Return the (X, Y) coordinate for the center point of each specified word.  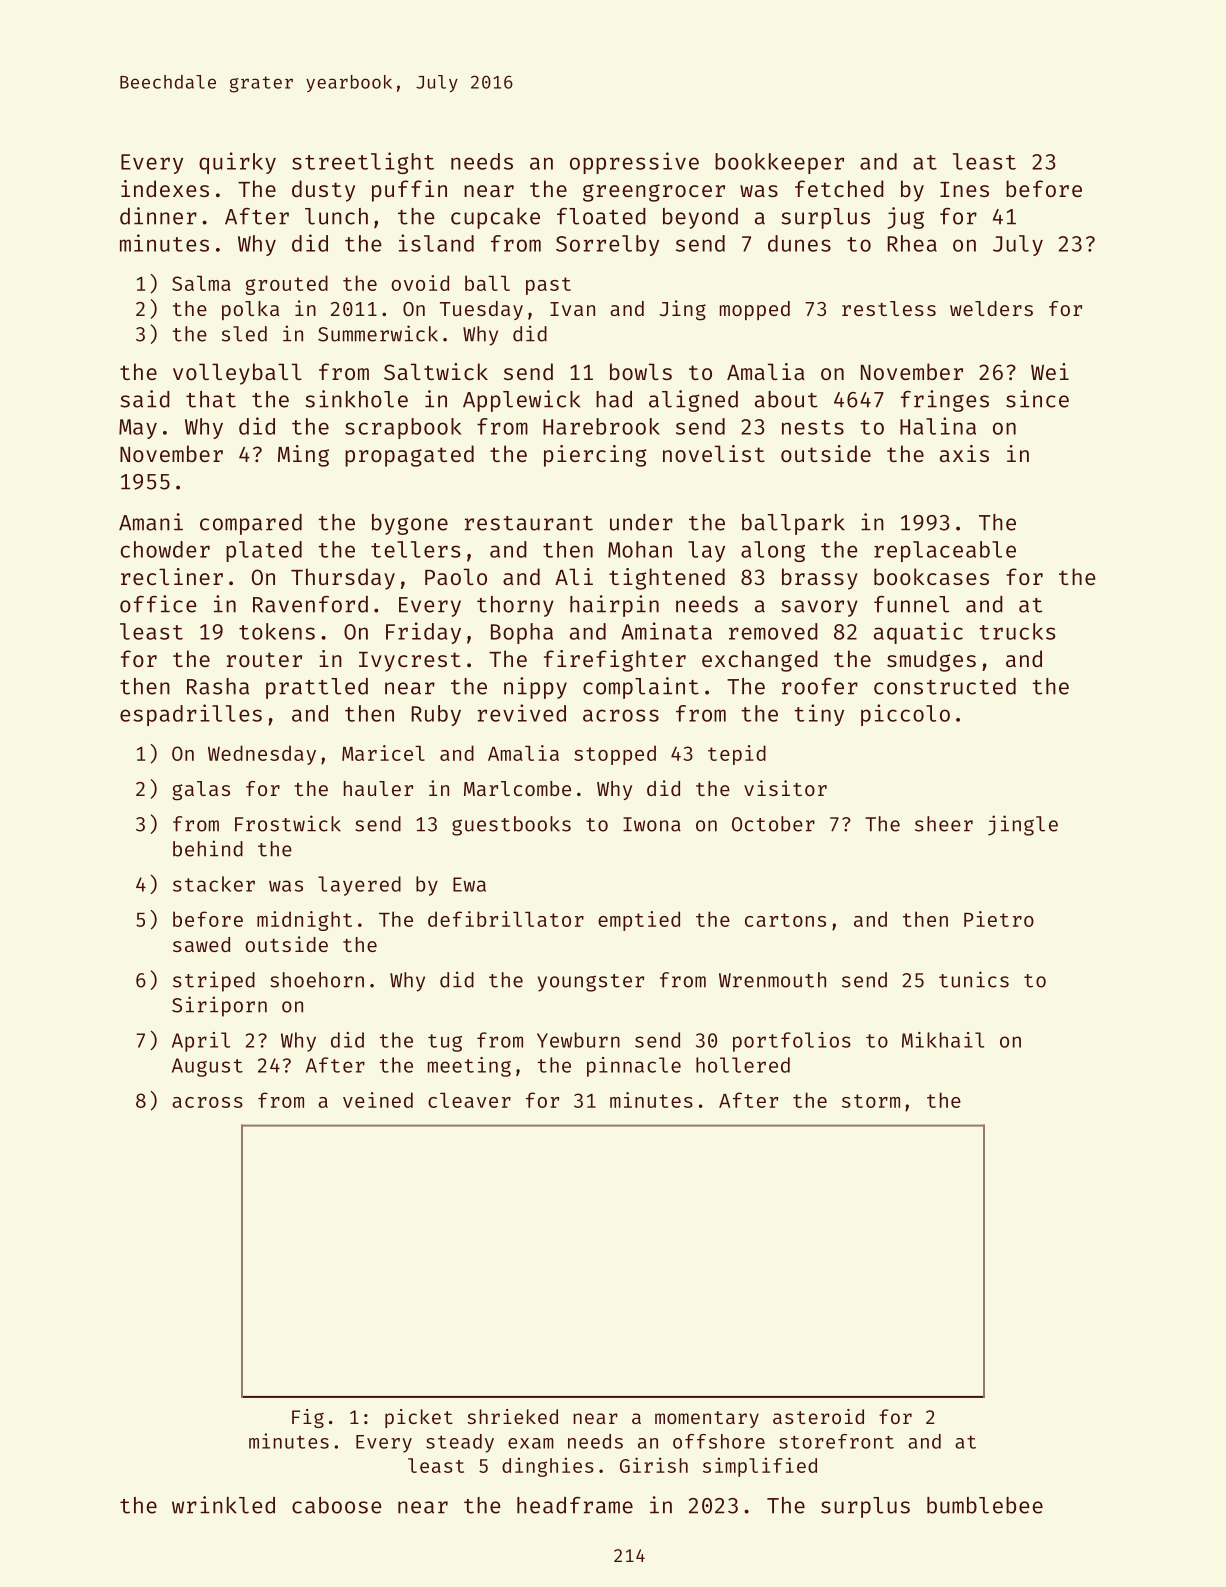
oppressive (634, 163)
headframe (575, 1505)
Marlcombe (517, 788)
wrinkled (223, 1505)
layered (359, 886)
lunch (336, 216)
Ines (964, 189)
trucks (1017, 631)
